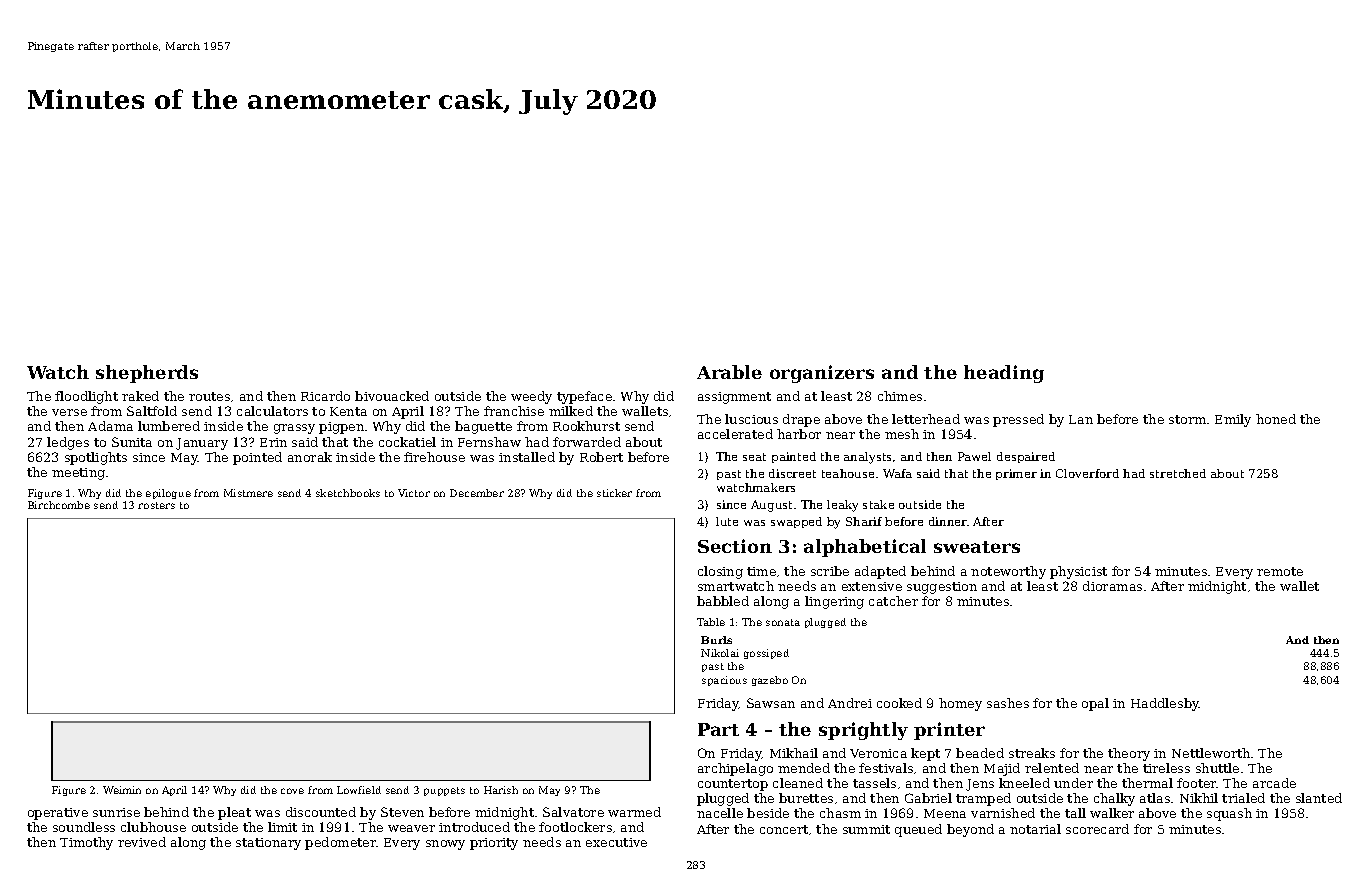  Describe the element at coordinates (445, 845) in the image. I see `snowy` at that location.
